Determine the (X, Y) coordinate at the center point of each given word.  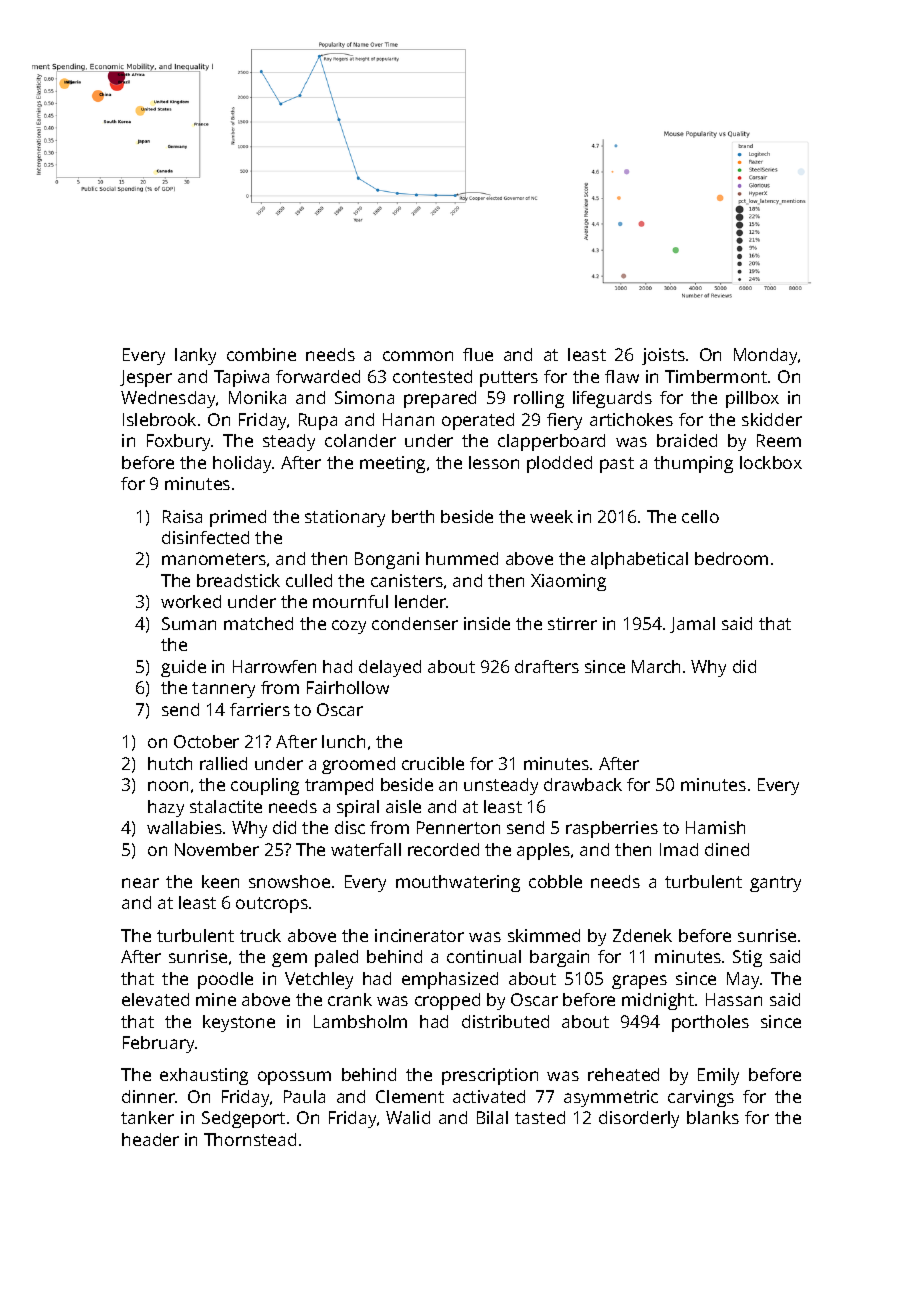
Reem (779, 440)
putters (509, 379)
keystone (239, 1023)
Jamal (692, 625)
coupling (265, 786)
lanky (195, 356)
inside (487, 623)
